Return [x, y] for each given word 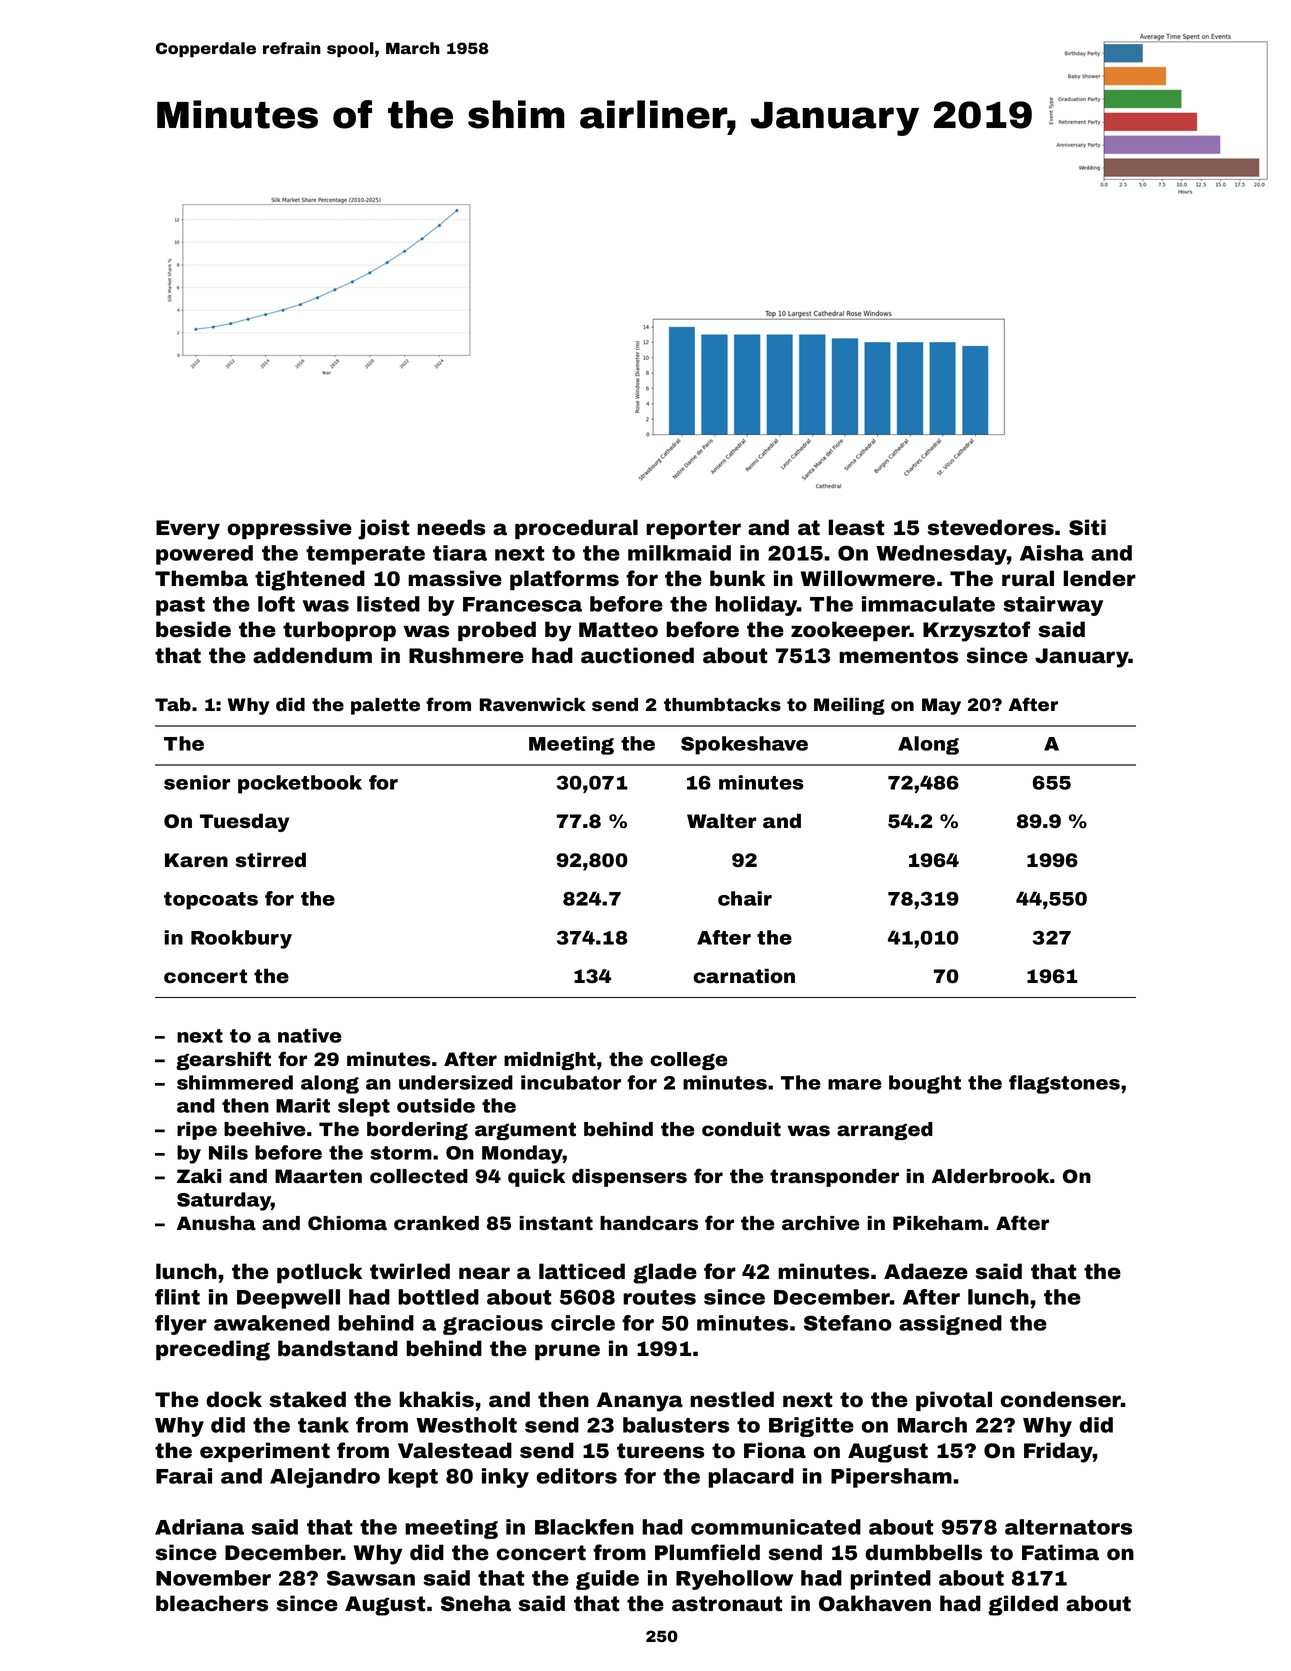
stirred [270, 860]
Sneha [476, 1603]
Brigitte [811, 1427]
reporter [693, 529]
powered [204, 555]
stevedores [991, 527]
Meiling [849, 706]
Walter [721, 821]
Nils [228, 1152]
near [484, 1273]
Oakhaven [875, 1603]
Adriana [199, 1527]
